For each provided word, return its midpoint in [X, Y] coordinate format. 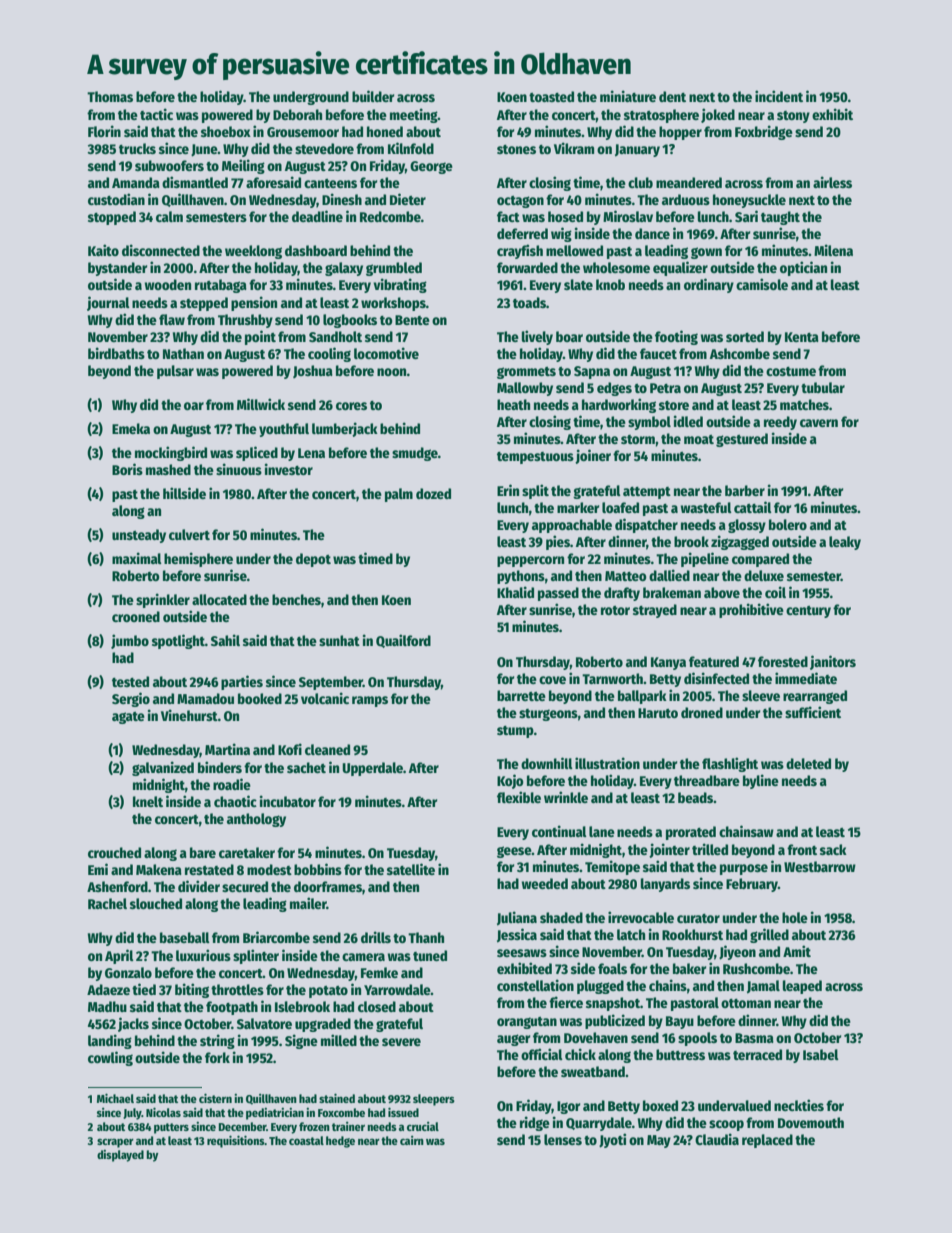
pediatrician [275, 1114]
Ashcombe [740, 353]
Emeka [131, 428]
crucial [423, 1126]
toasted [551, 96]
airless [832, 182]
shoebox [226, 131]
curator [698, 918]
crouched [114, 852]
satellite [411, 869]
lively [537, 337]
